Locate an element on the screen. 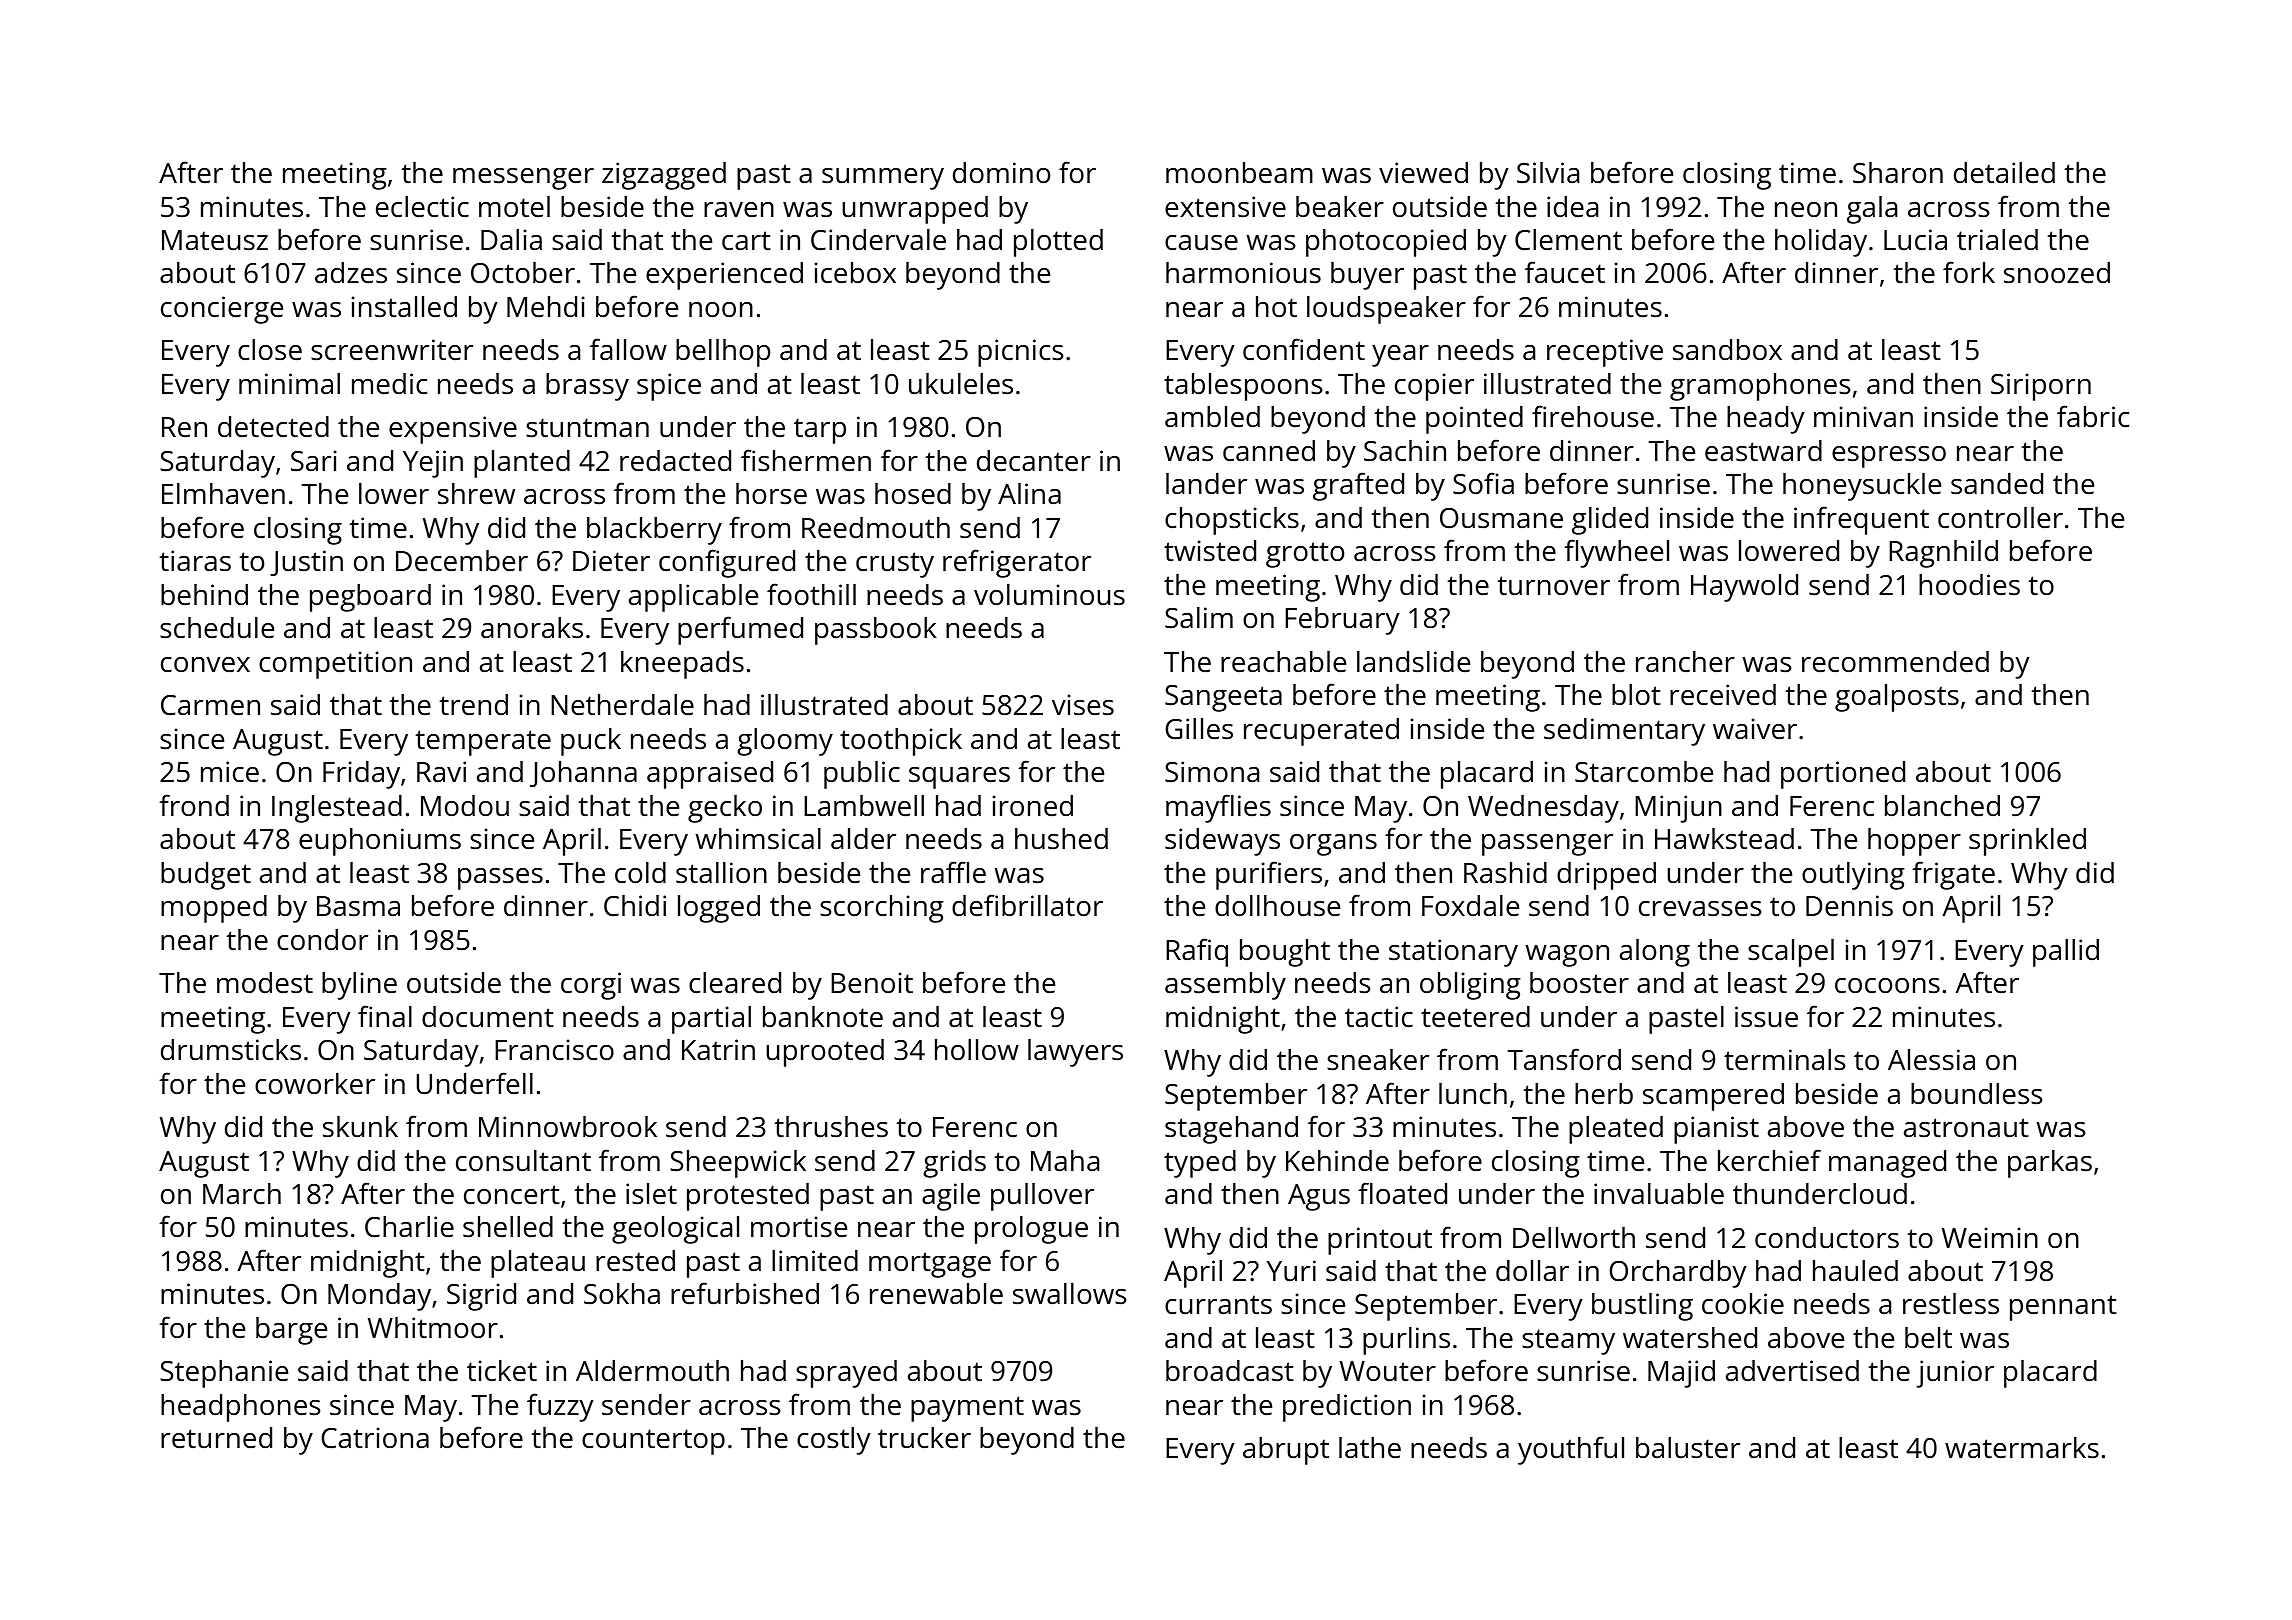  astronaut is located at coordinates (1966, 1128).
